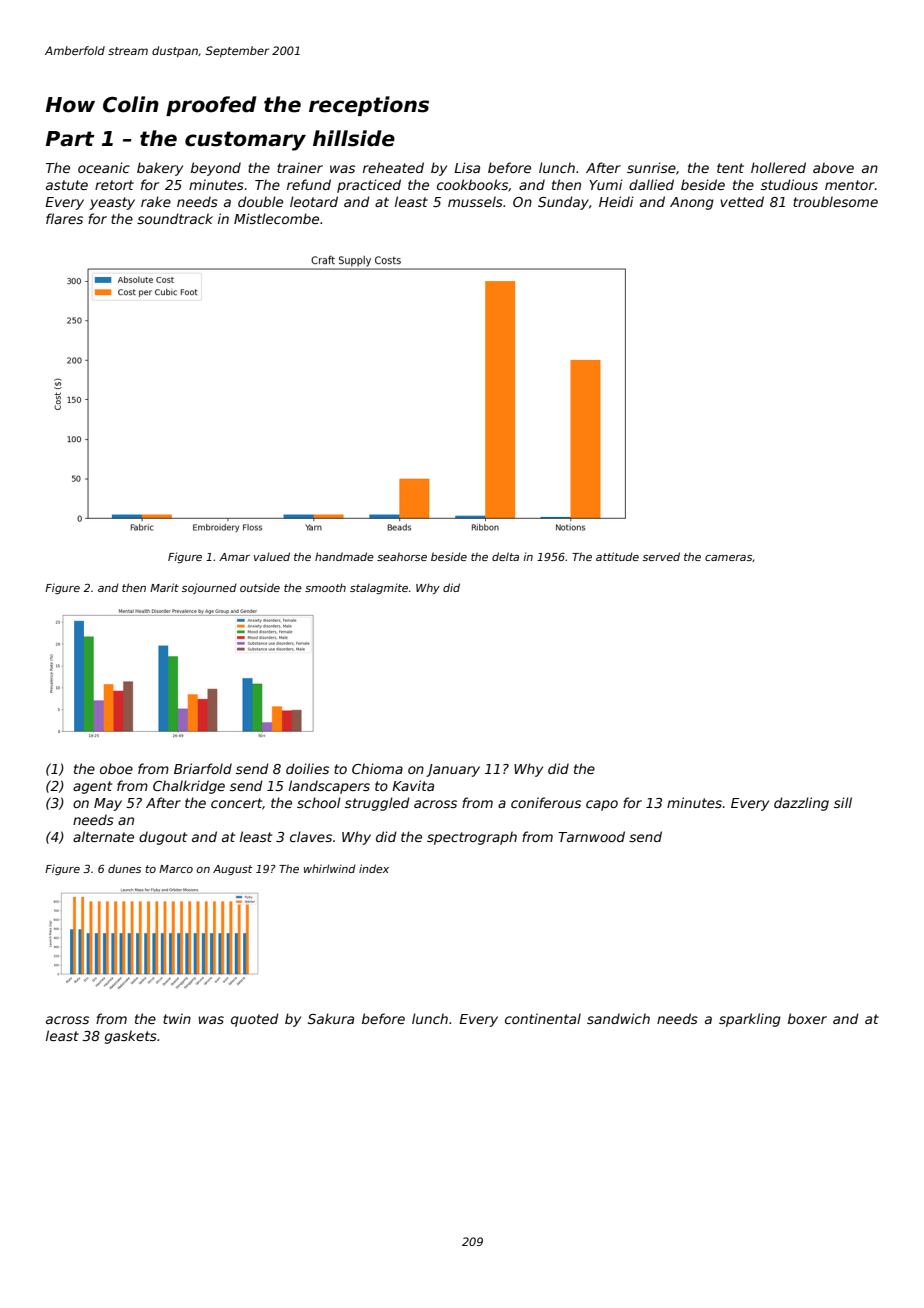 The height and width of the image is (1308, 924). I want to click on gaskets, so click(131, 1037).
